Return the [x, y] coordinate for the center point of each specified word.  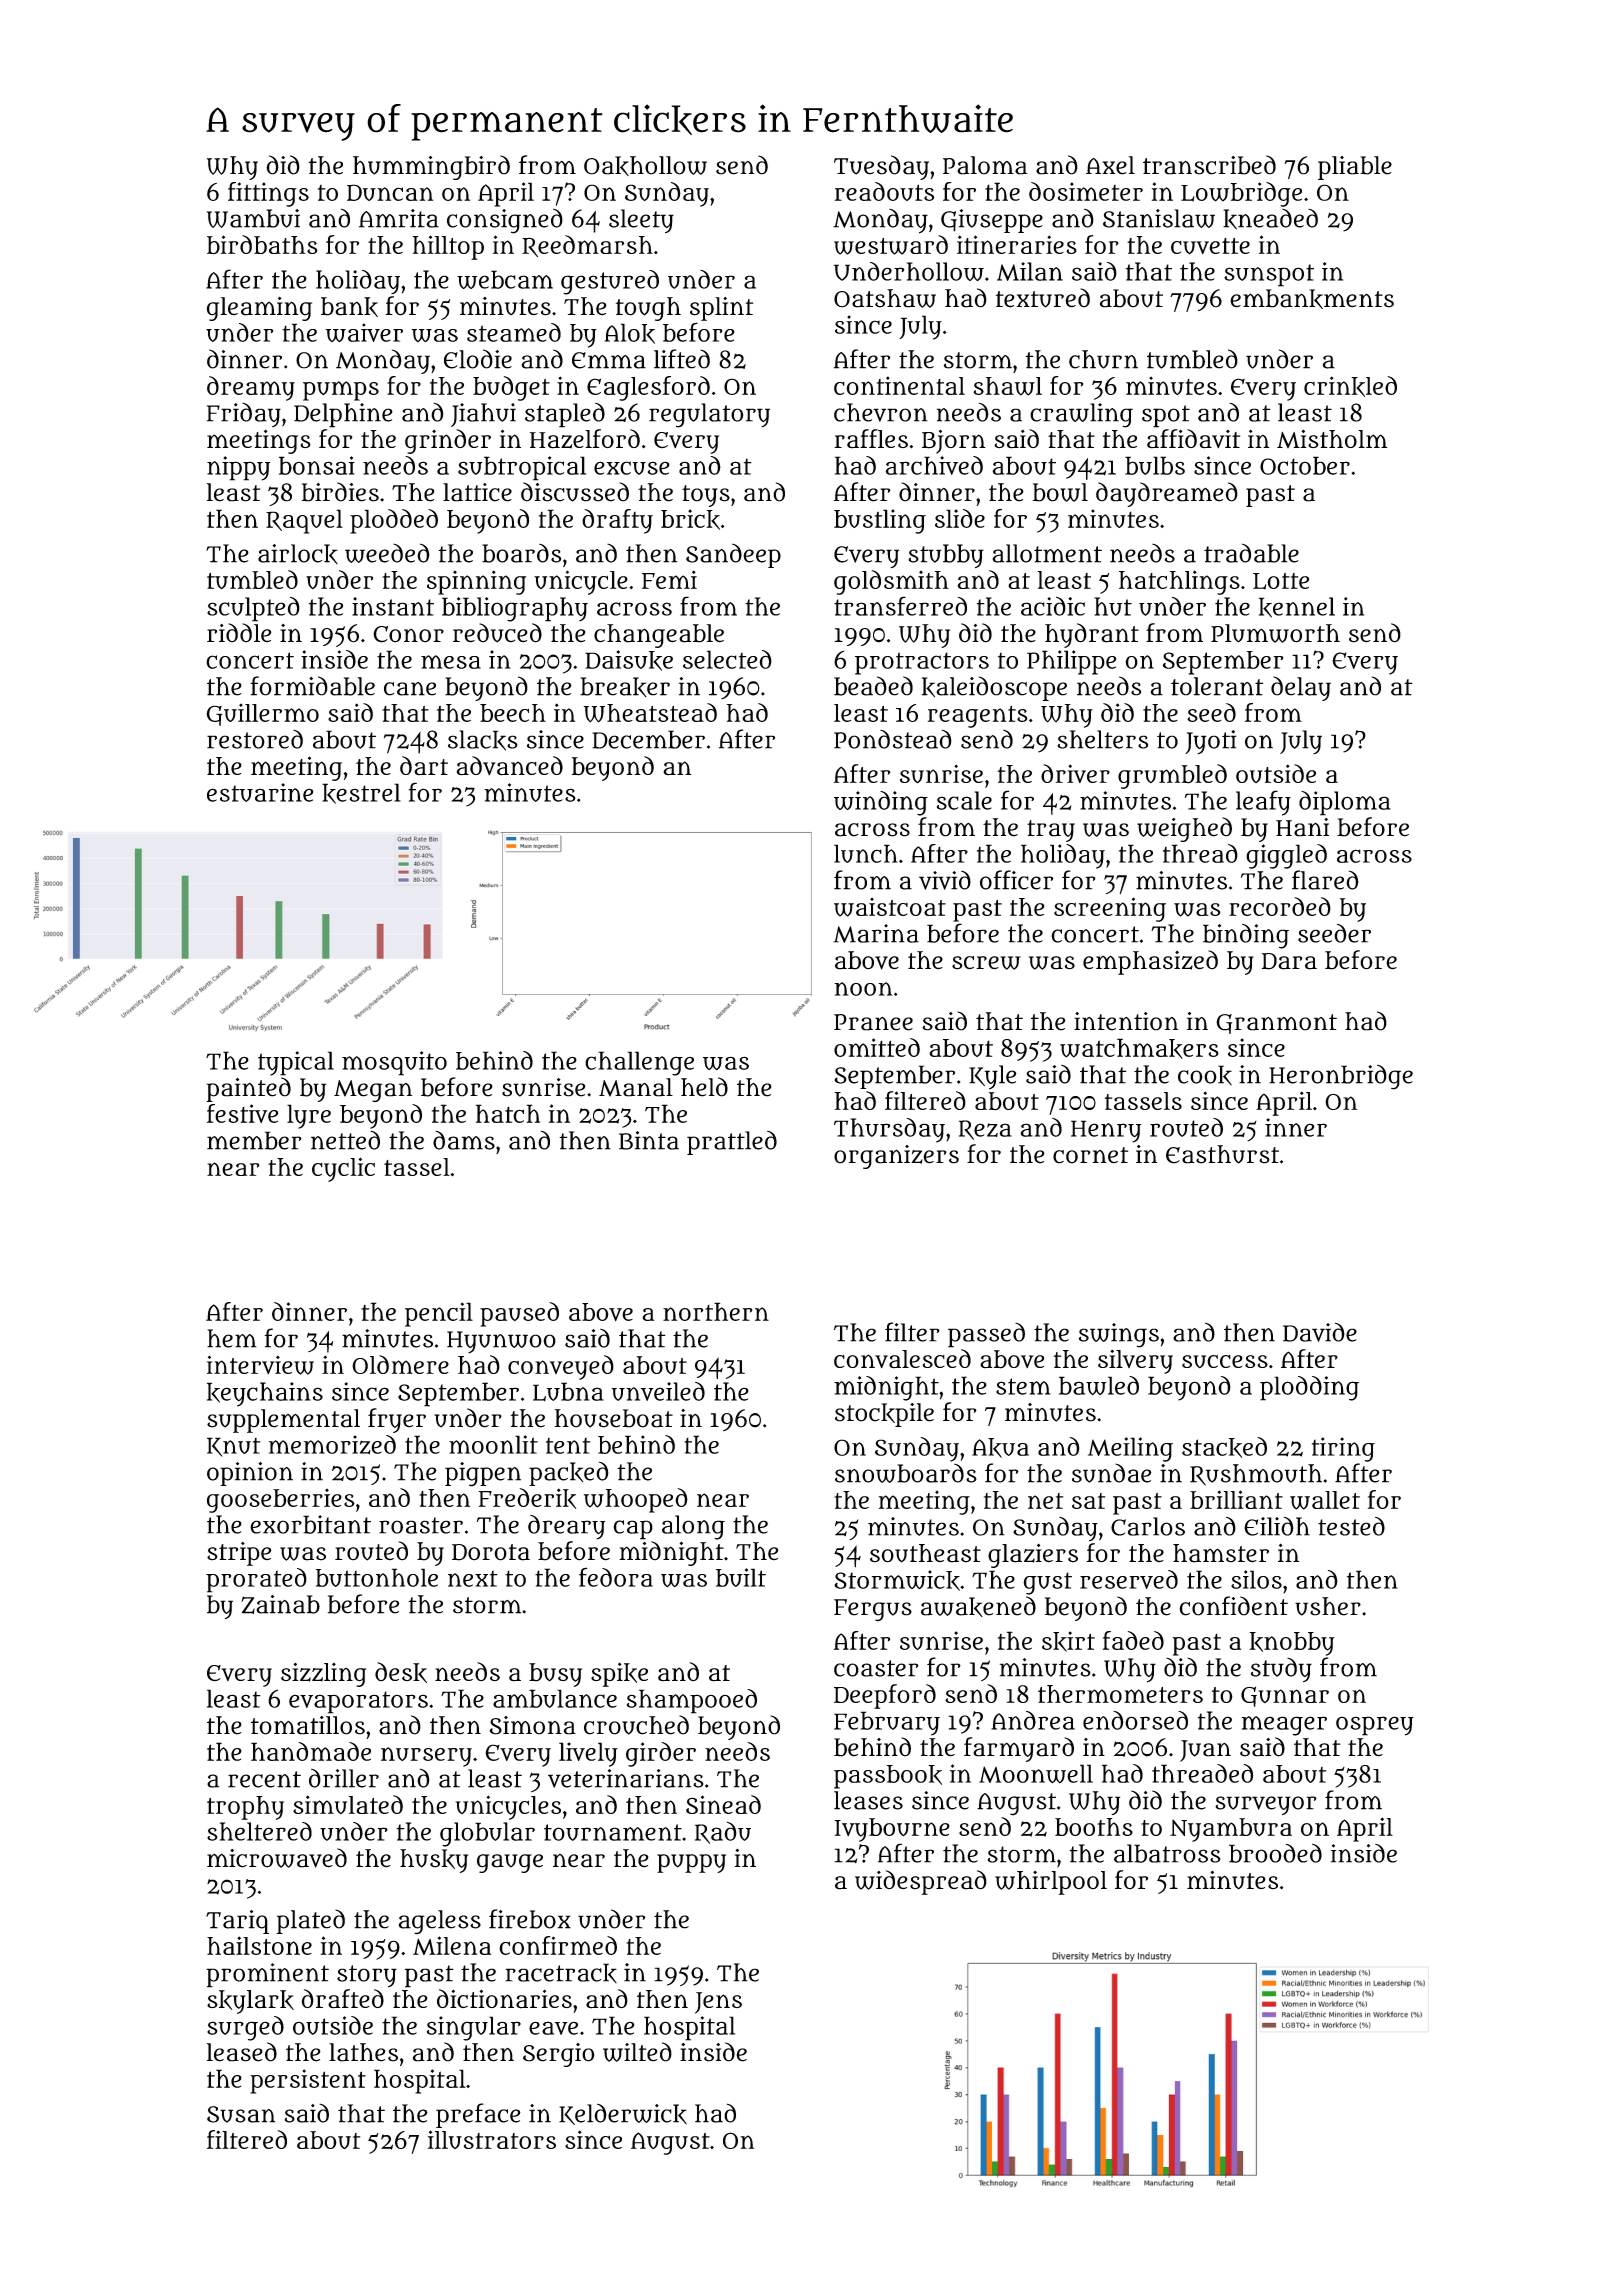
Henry [1106, 1131]
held [704, 1087]
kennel [1297, 607]
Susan [241, 2114]
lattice [477, 492]
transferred [900, 606]
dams [464, 1140]
